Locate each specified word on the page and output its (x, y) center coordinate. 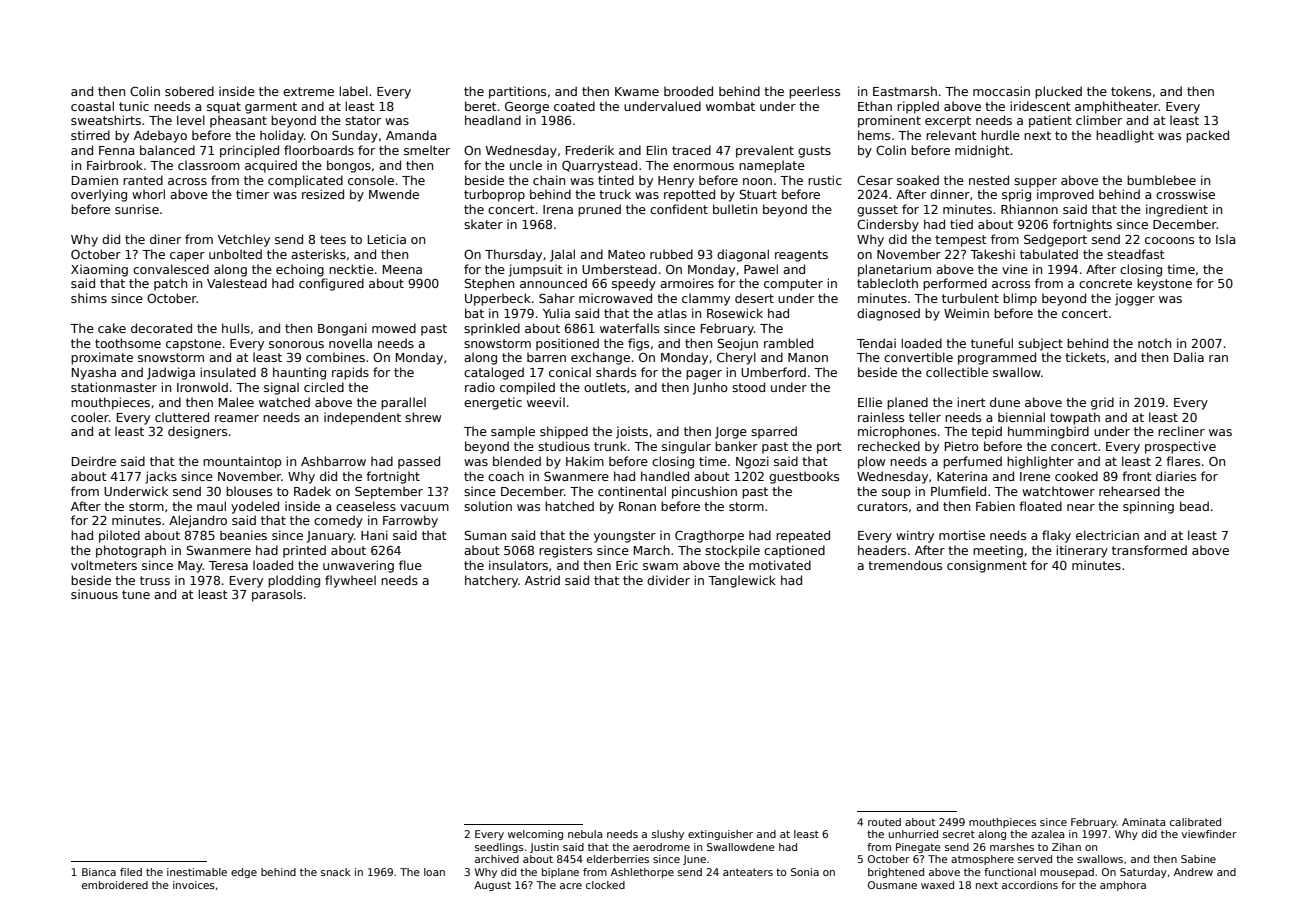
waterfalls (629, 328)
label (353, 91)
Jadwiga (171, 373)
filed (131, 872)
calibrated (1195, 822)
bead (1194, 506)
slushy (668, 835)
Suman (485, 535)
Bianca (99, 872)
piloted (119, 536)
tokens (1131, 91)
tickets (1085, 357)
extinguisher (720, 835)
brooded (688, 91)
